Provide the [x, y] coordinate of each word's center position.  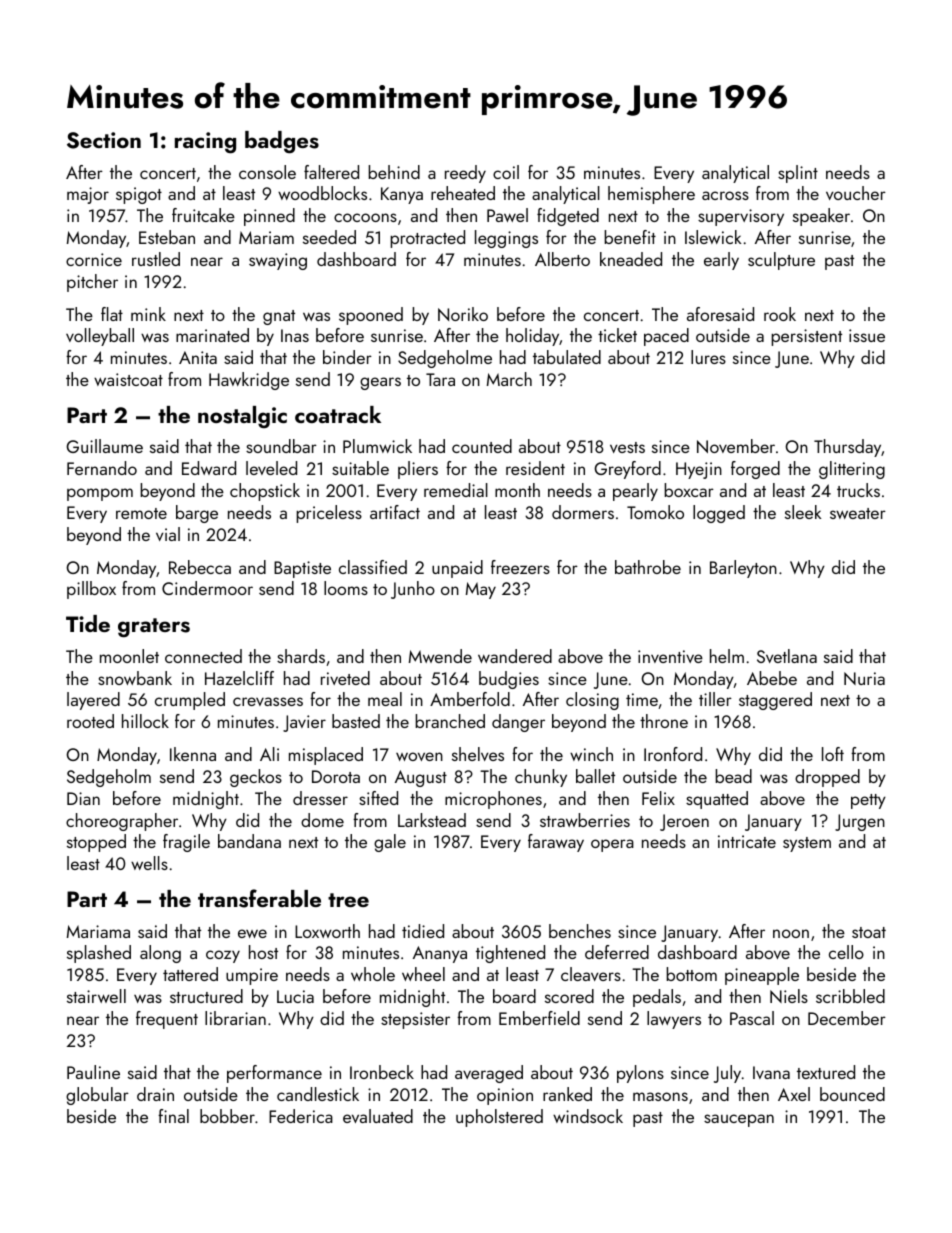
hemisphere [651, 195]
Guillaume [104, 446]
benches [580, 931]
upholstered [499, 1118]
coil [506, 172]
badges [282, 142]
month [517, 490]
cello [846, 952]
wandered [515, 656]
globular [97, 1096]
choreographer [122, 822]
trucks [858, 490]
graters [154, 628]
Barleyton [743, 569]
